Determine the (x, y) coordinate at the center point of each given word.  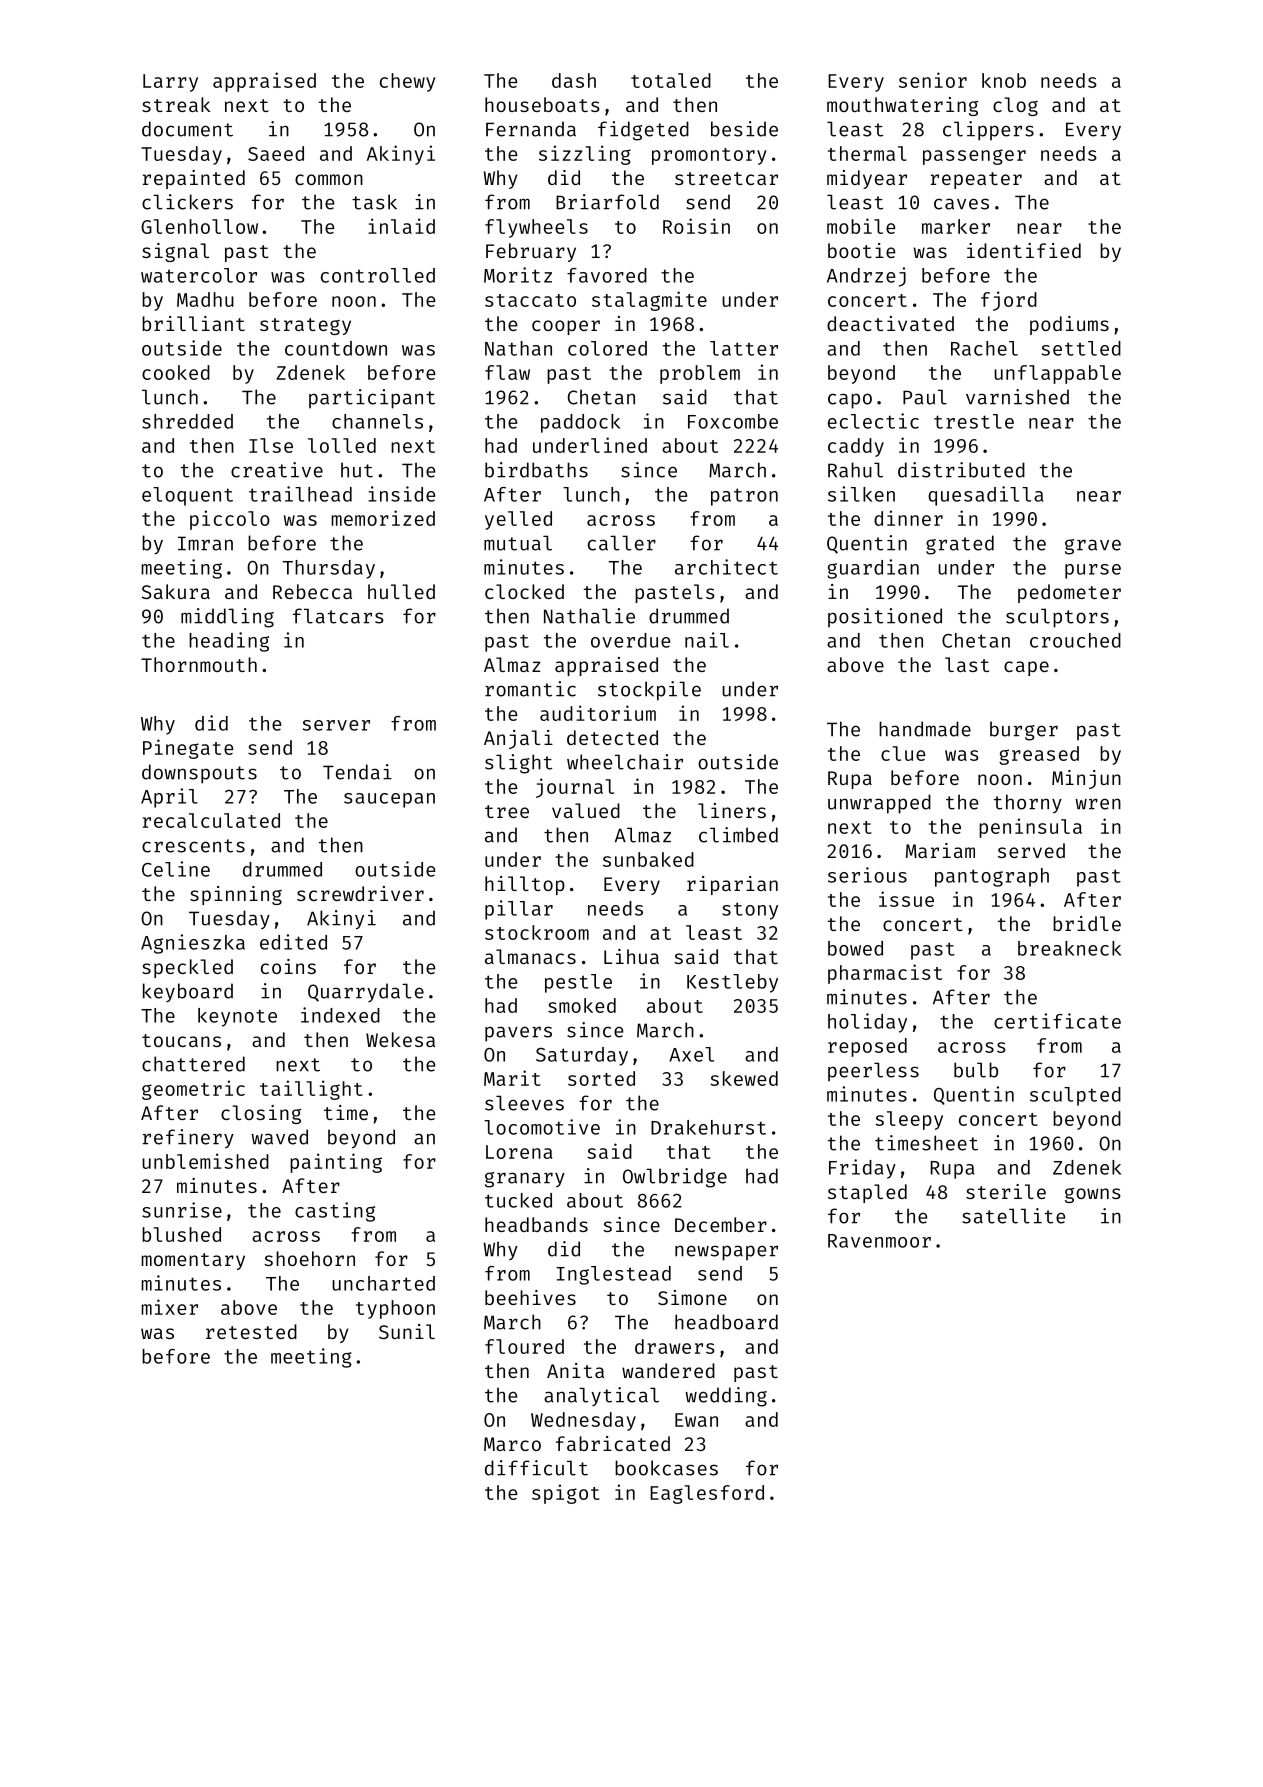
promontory (709, 156)
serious (867, 875)
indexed (340, 1015)
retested (251, 1331)
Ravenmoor (879, 1241)
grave (1093, 547)
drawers (675, 1346)
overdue (630, 640)
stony (750, 911)
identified (1024, 250)
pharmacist (885, 974)
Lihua (631, 956)
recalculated (211, 820)
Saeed (276, 153)
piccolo (230, 520)
